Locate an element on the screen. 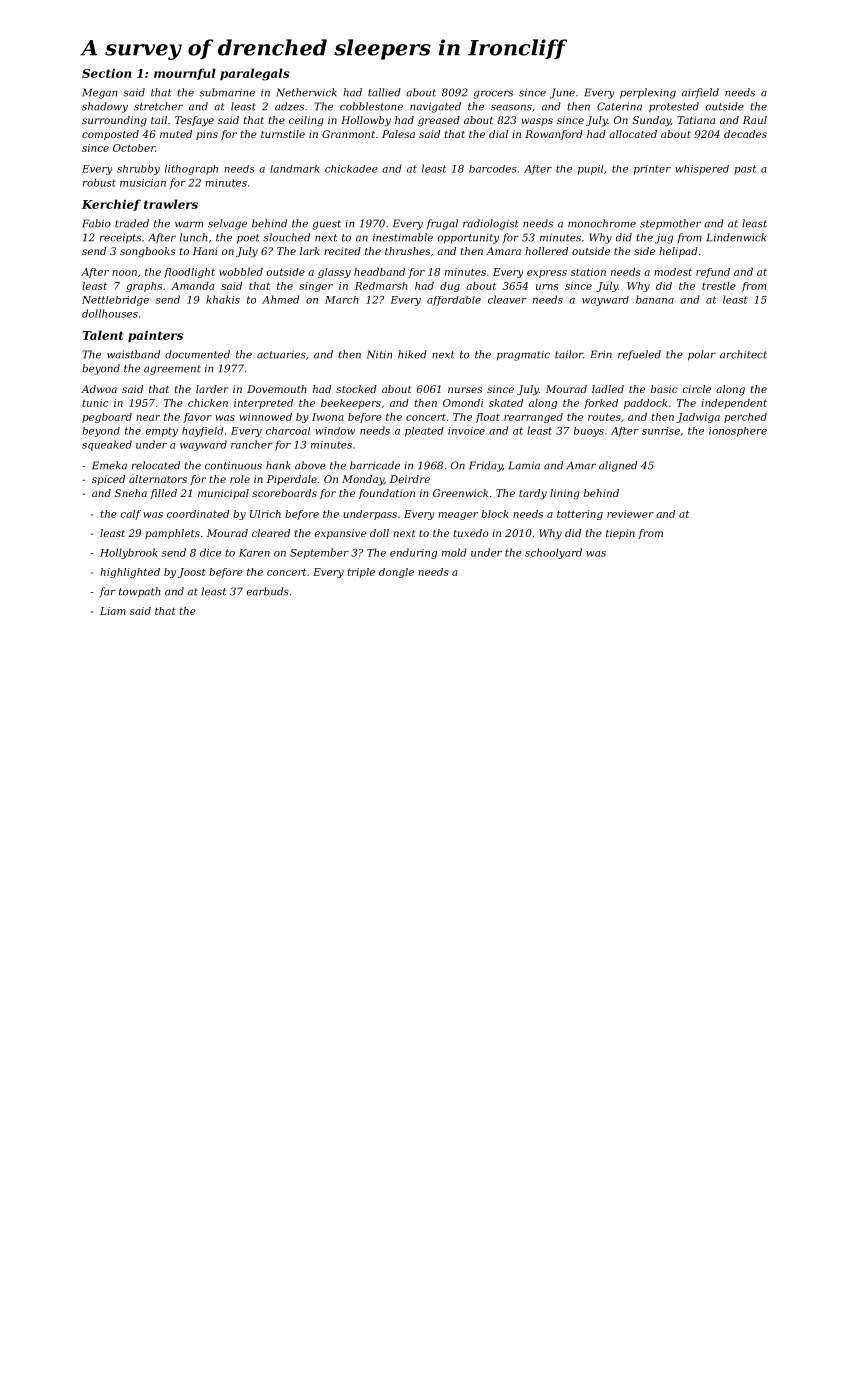 The image size is (849, 1400). airfield is located at coordinates (700, 93).
